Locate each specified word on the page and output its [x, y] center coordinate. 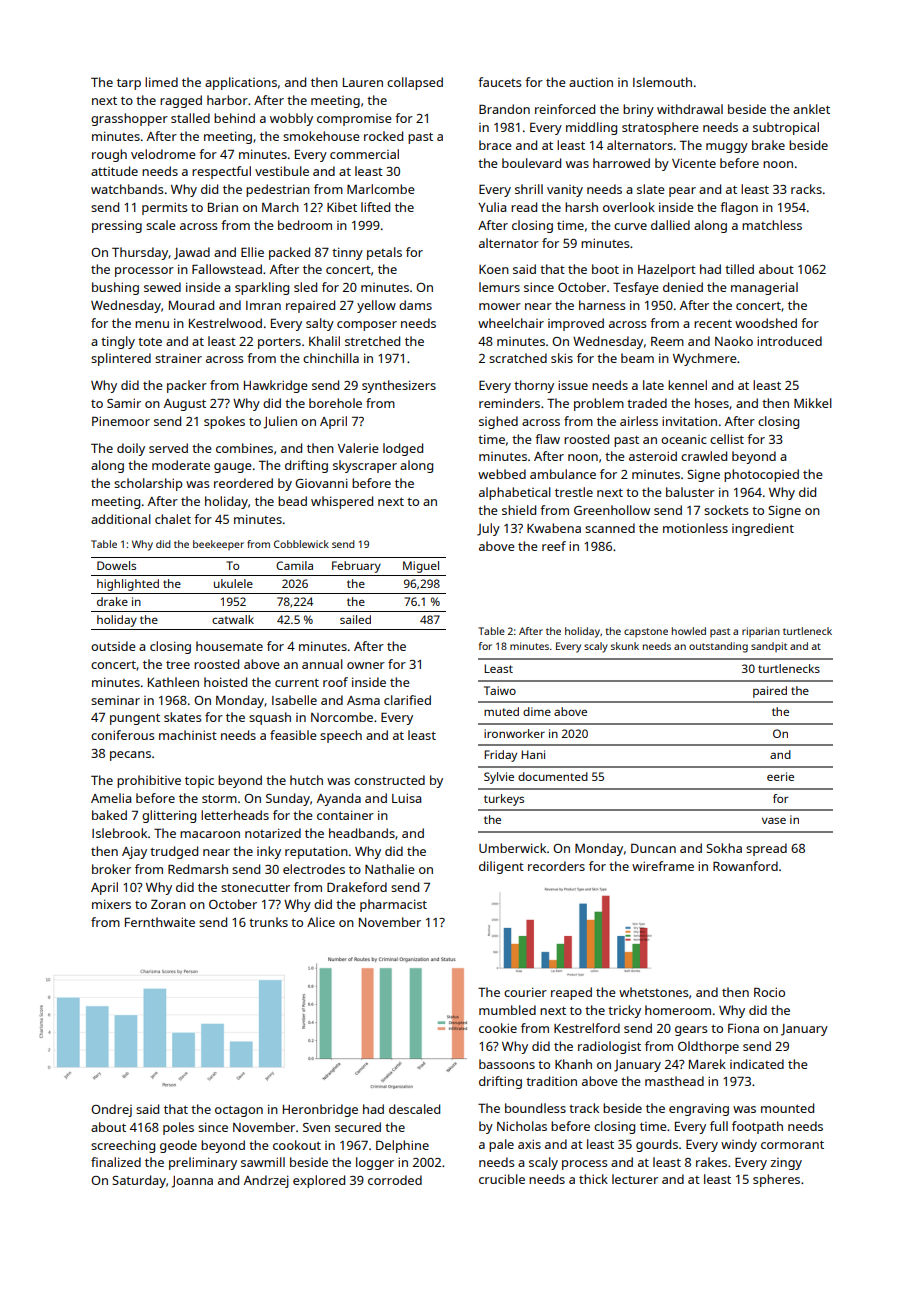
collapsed [415, 83]
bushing [115, 288]
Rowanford [745, 866]
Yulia [492, 207]
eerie [780, 776]
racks [806, 189]
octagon [239, 1111]
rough [109, 155]
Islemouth [662, 82]
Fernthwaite [160, 922]
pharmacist [393, 905]
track [584, 1108]
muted [501, 711]
